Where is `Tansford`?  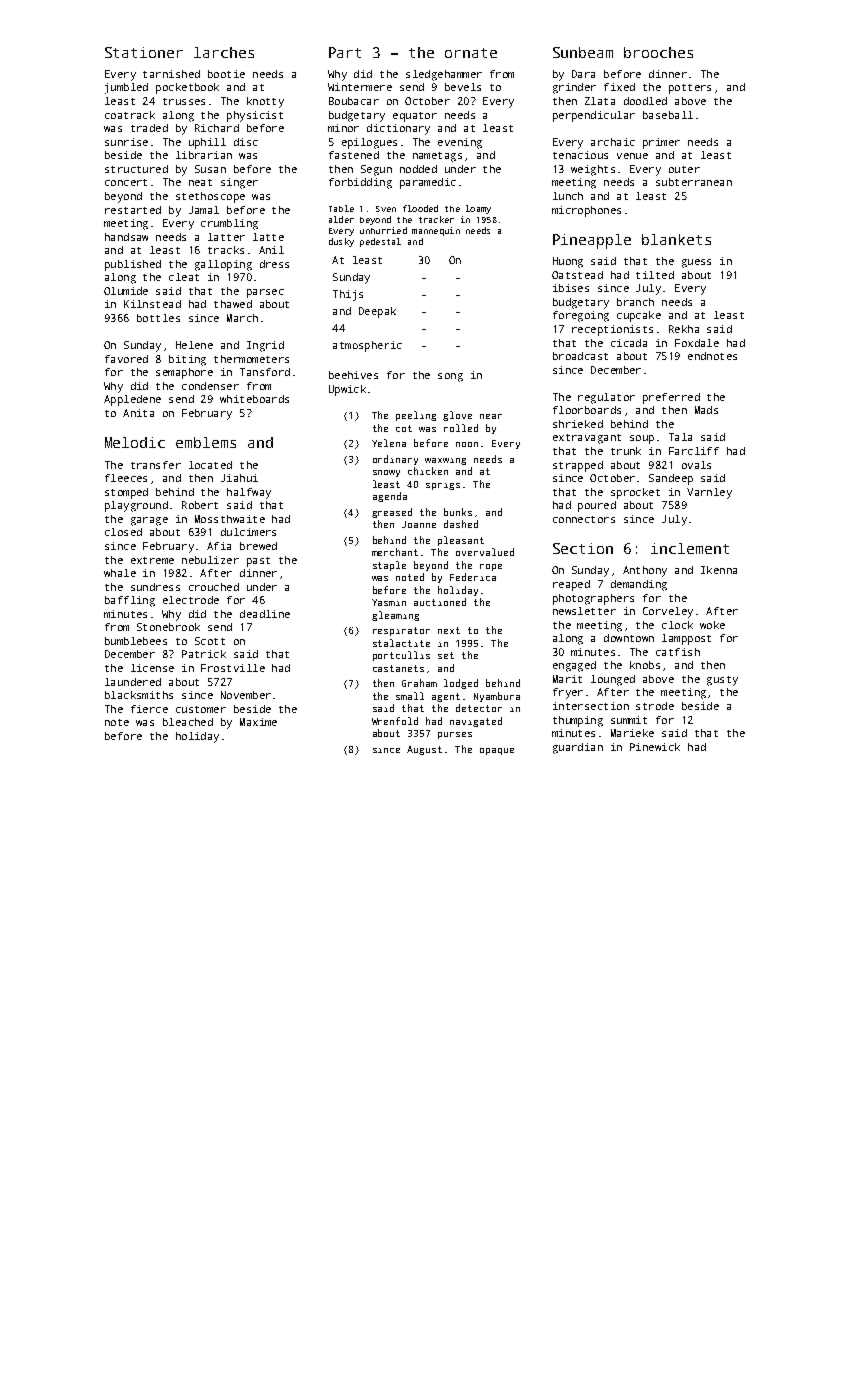
Tansford is located at coordinates (265, 372).
